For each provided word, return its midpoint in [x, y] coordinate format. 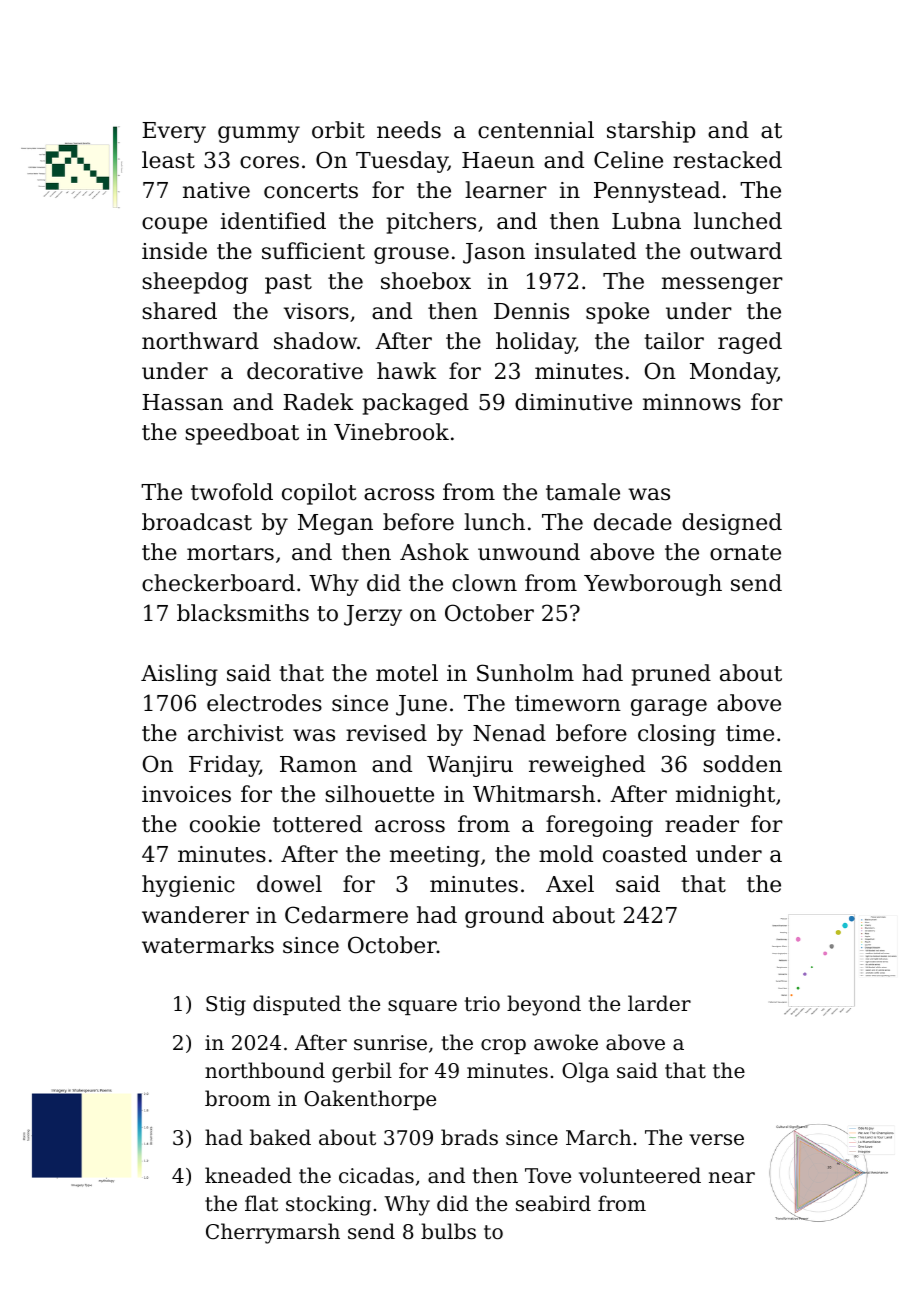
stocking [328, 1205]
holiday [535, 343]
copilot [319, 494]
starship [651, 132]
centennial [536, 130]
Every [174, 132]
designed [732, 524]
